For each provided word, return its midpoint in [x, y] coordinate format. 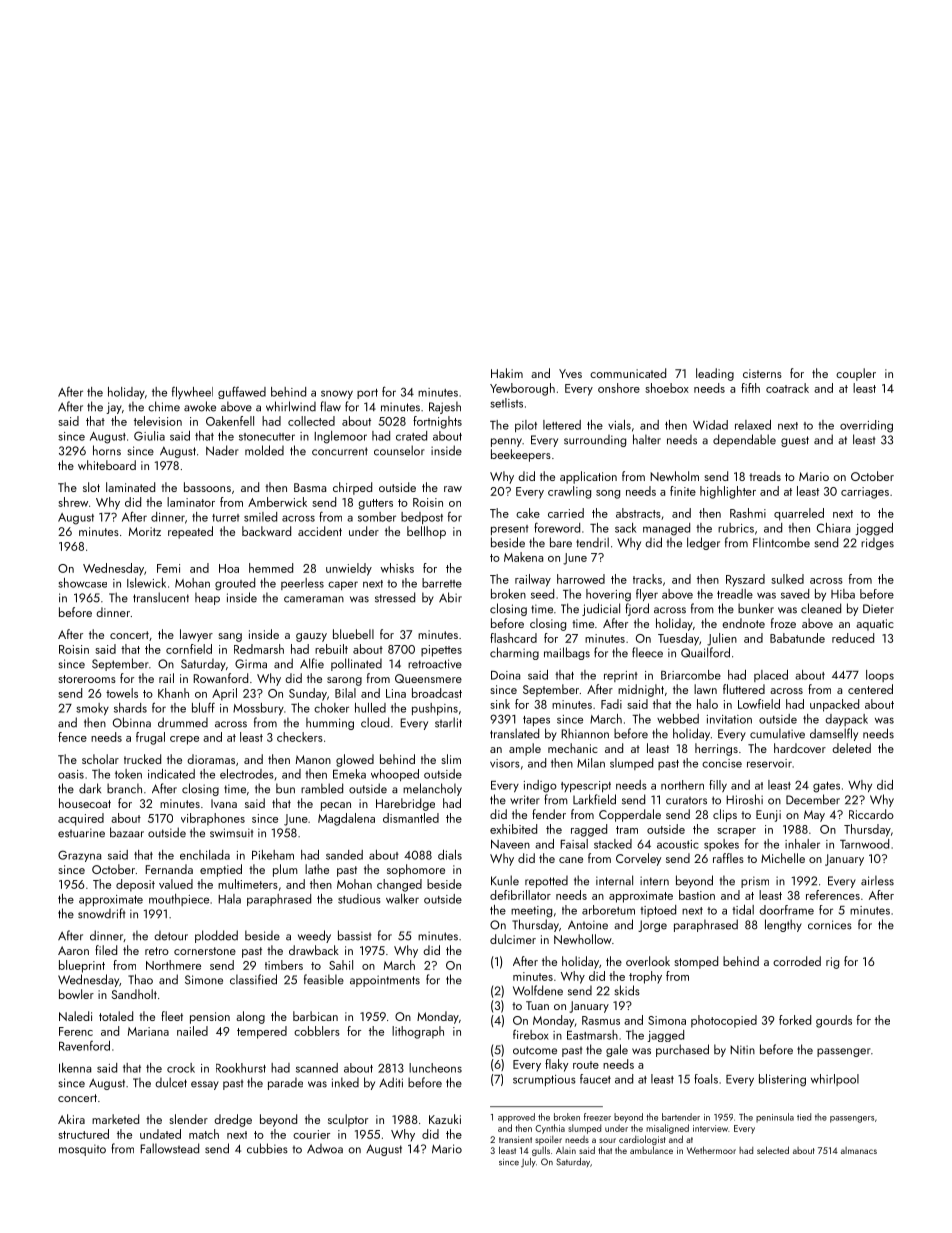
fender [549, 814]
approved [516, 1118]
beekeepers [521, 455]
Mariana [148, 1031]
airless [877, 880]
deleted [851, 748]
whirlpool [835, 1080]
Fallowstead [169, 1148]
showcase [82, 583]
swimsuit [231, 833]
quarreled [799, 514]
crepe [184, 740]
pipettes [441, 651]
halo [707, 704]
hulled [370, 708]
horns [107, 450]
